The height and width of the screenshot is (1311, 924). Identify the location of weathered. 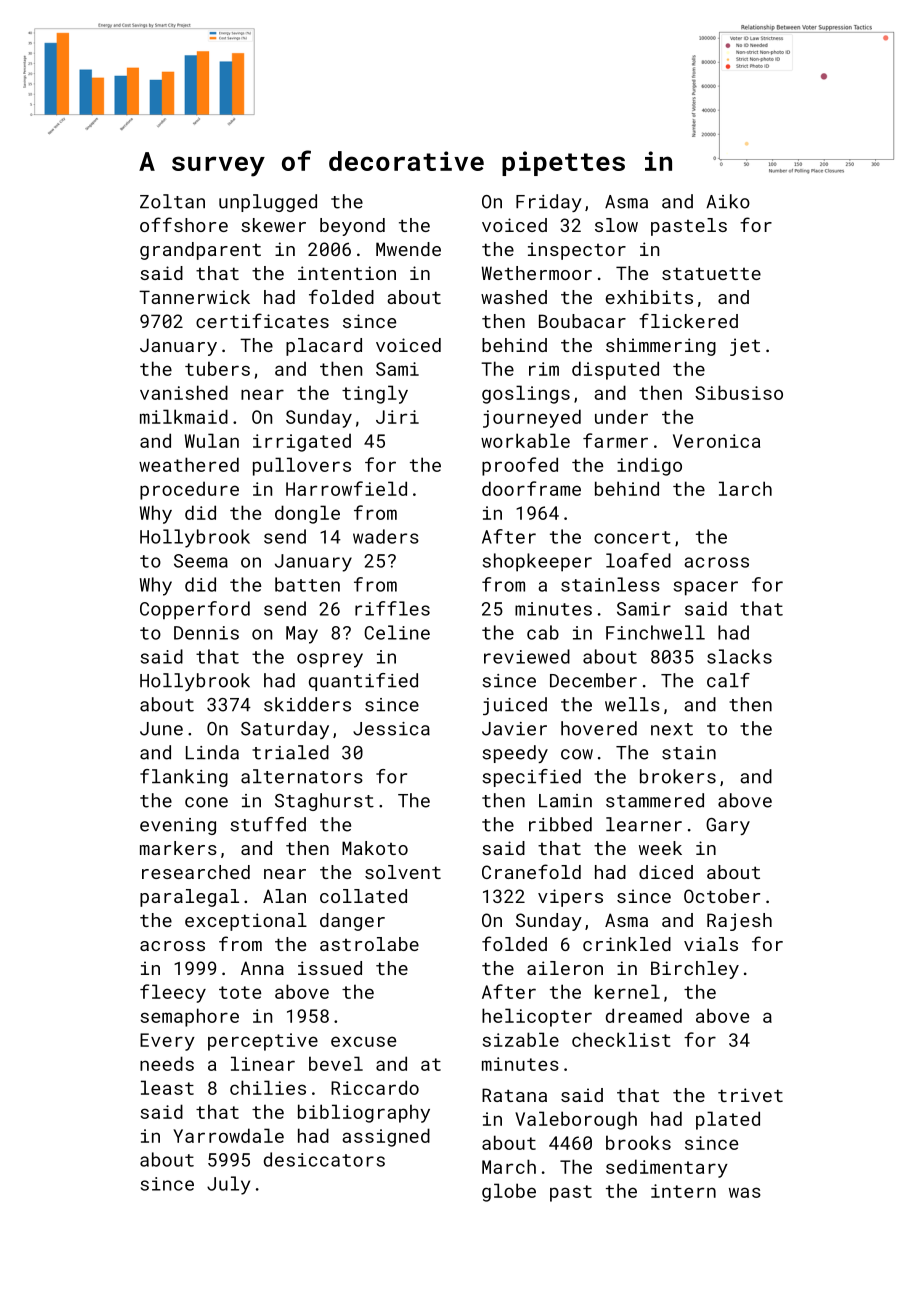
(189, 464).
